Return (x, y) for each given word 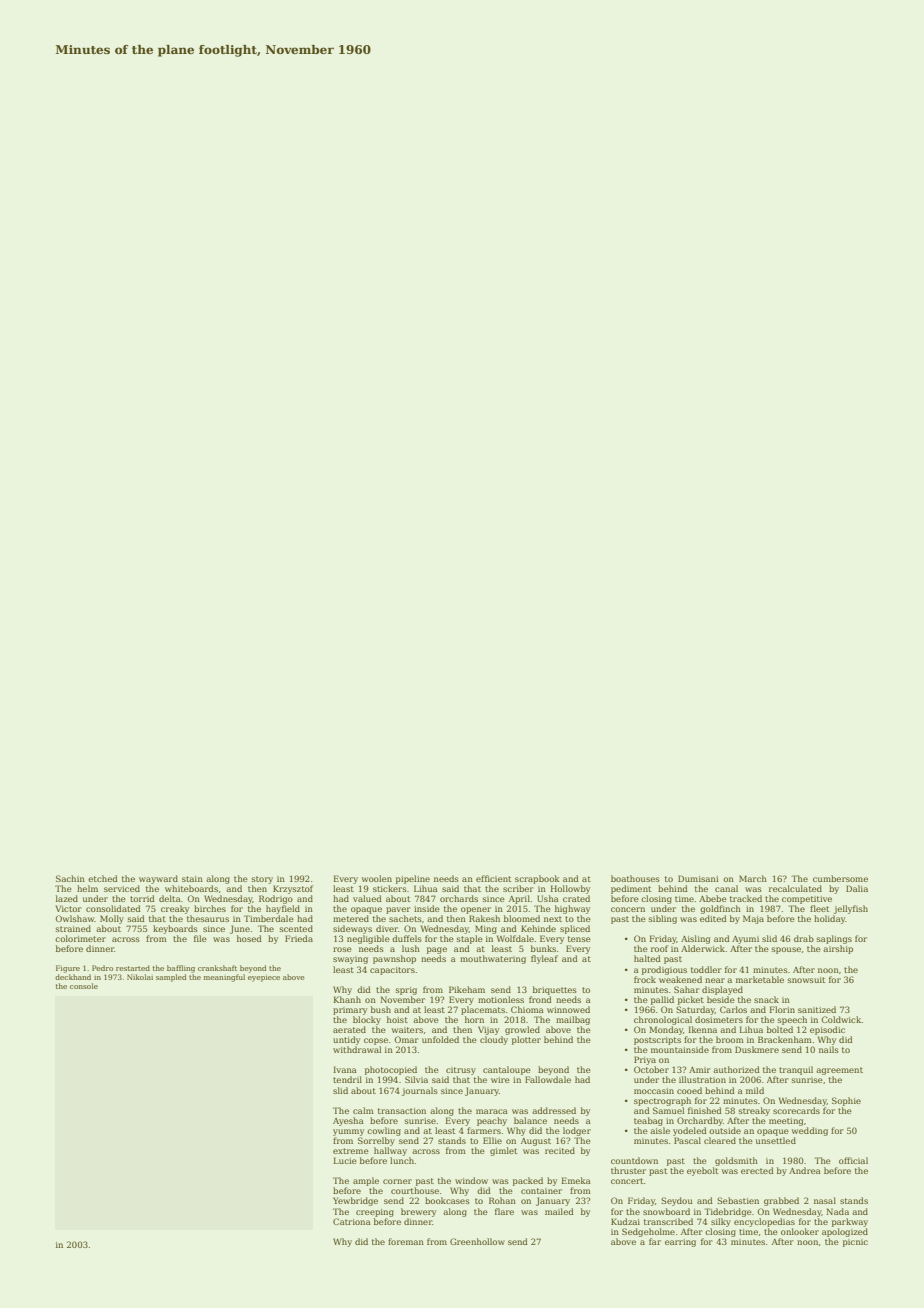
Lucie (345, 1160)
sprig (406, 991)
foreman (406, 1241)
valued (367, 898)
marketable (760, 979)
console (84, 986)
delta (170, 898)
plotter (526, 1040)
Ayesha (348, 1121)
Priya (645, 1060)
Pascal (687, 1140)
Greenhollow (477, 1241)
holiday (829, 919)
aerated (349, 1029)
